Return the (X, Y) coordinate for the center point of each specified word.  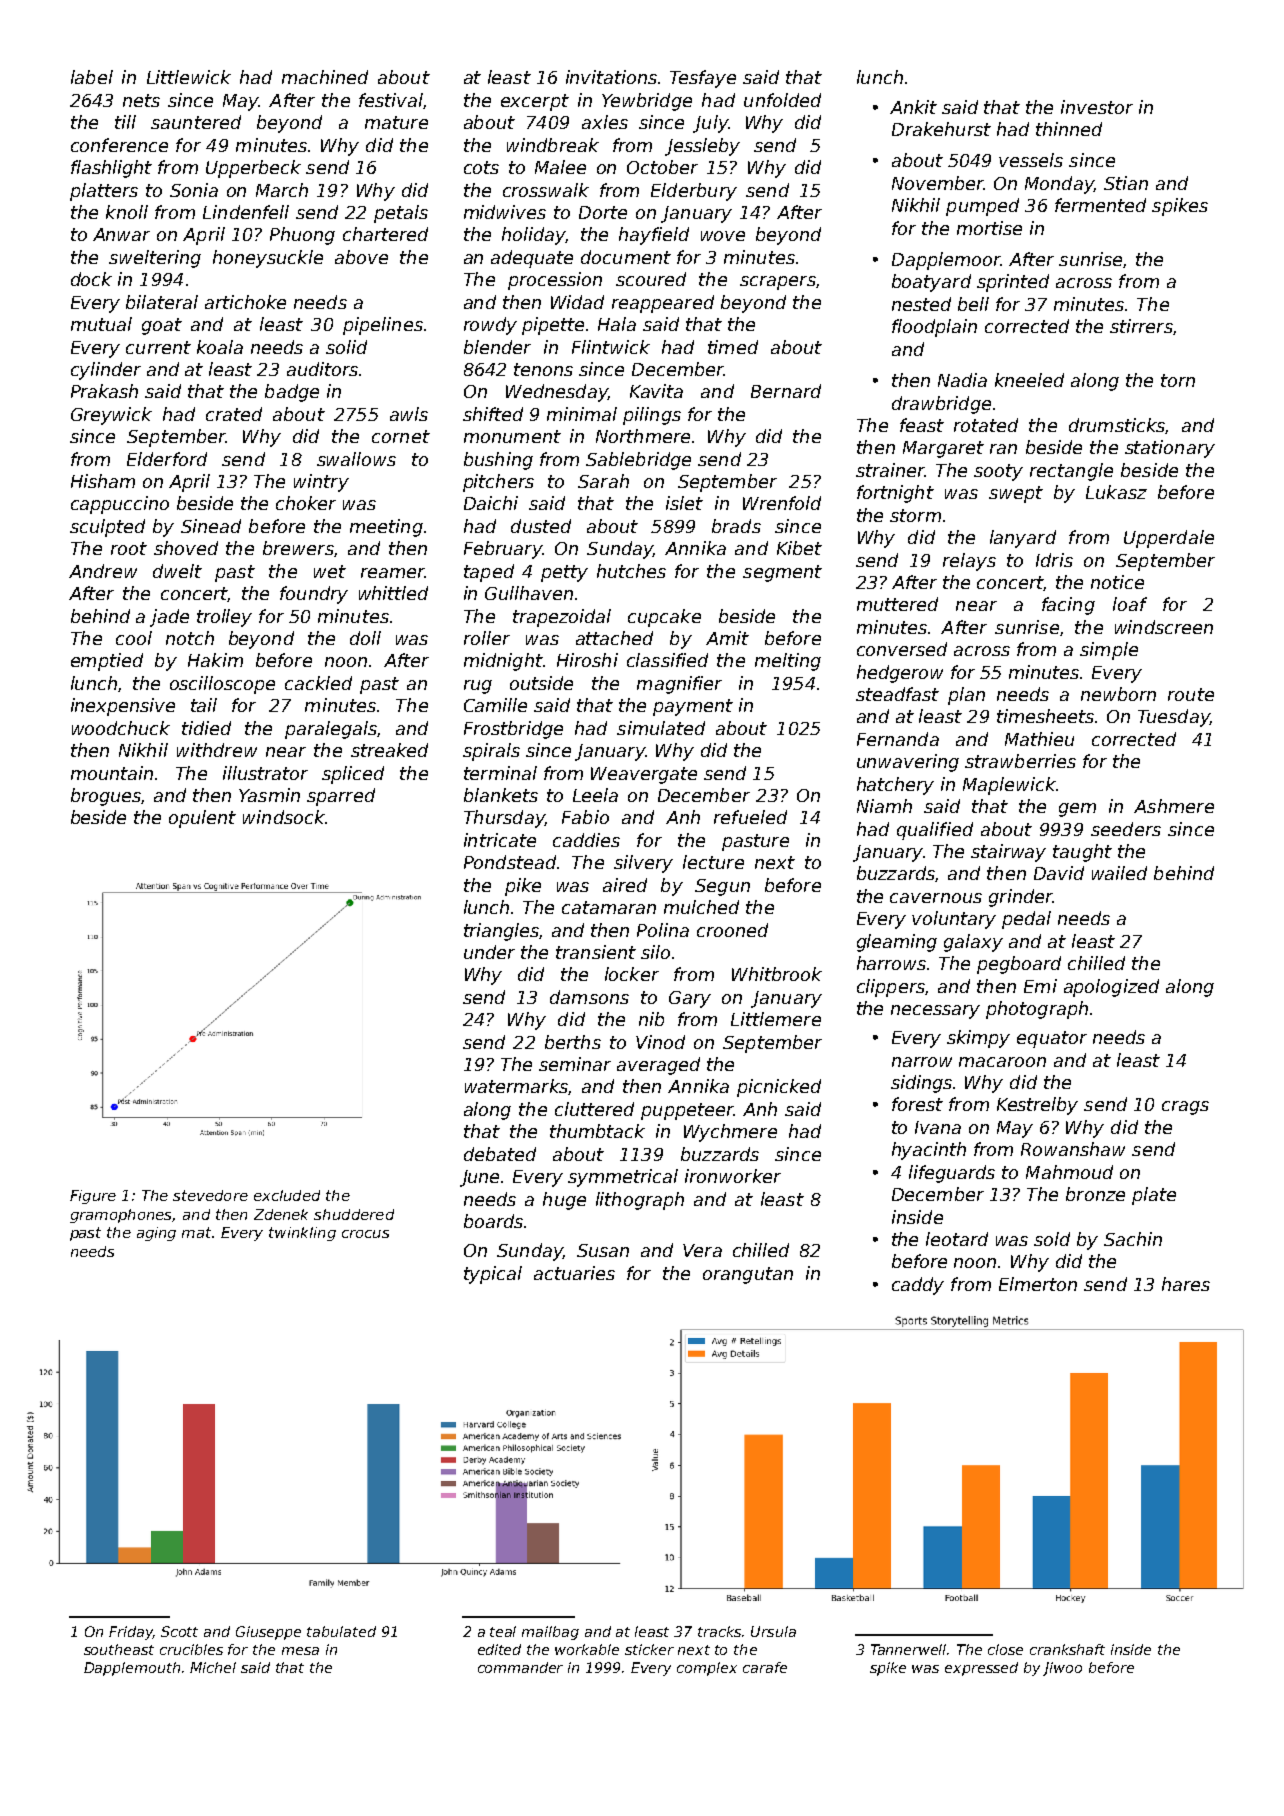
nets (141, 100)
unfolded (782, 100)
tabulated (341, 1631)
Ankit (913, 107)
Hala (617, 324)
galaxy (973, 943)
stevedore (210, 1195)
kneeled (1029, 380)
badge (292, 393)
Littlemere (776, 1019)
